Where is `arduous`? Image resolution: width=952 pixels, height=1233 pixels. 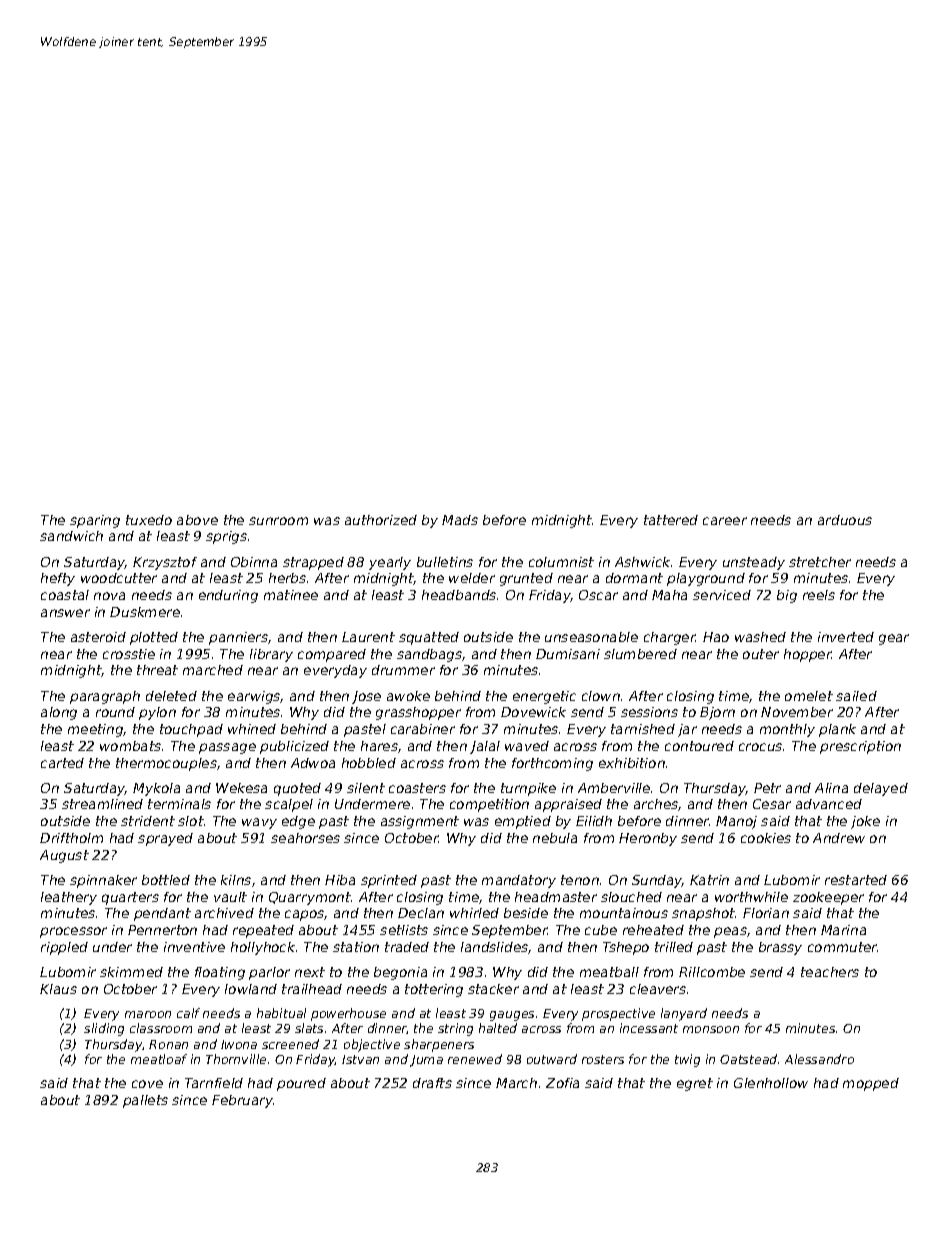 arduous is located at coordinates (845, 520).
